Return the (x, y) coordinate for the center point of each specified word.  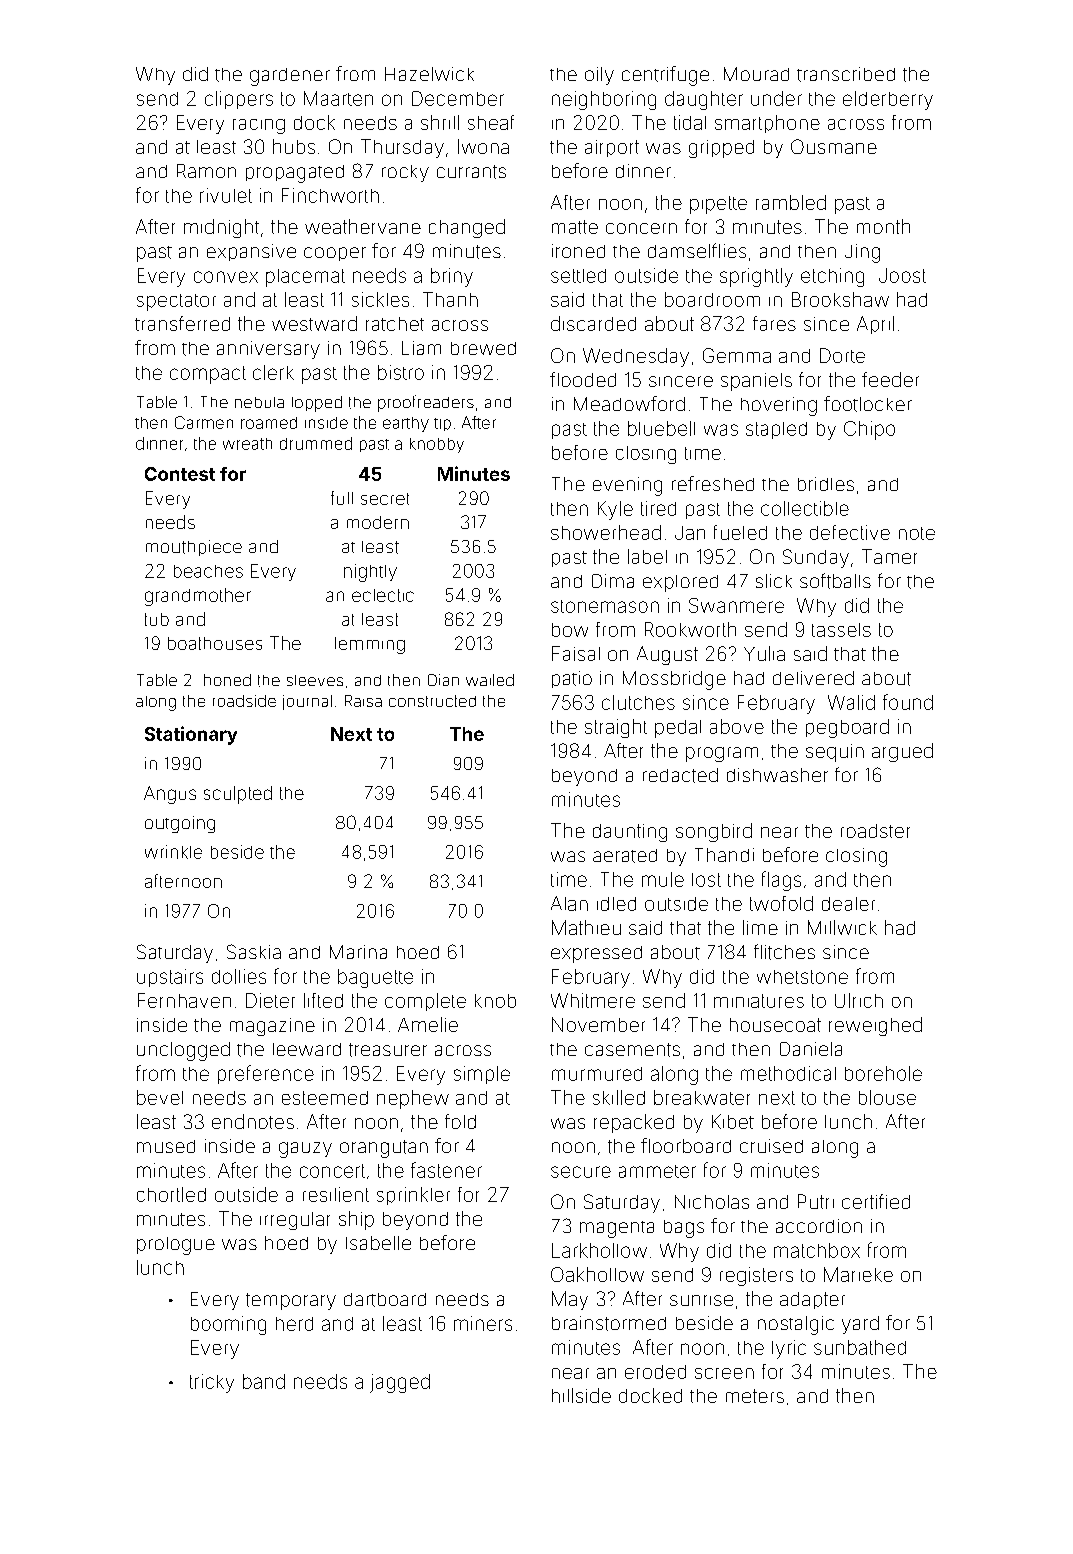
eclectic (383, 595)
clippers (239, 100)
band (264, 1381)
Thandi (724, 855)
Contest (180, 474)
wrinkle (173, 852)
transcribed (846, 74)
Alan (569, 903)
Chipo (869, 430)
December (458, 98)
